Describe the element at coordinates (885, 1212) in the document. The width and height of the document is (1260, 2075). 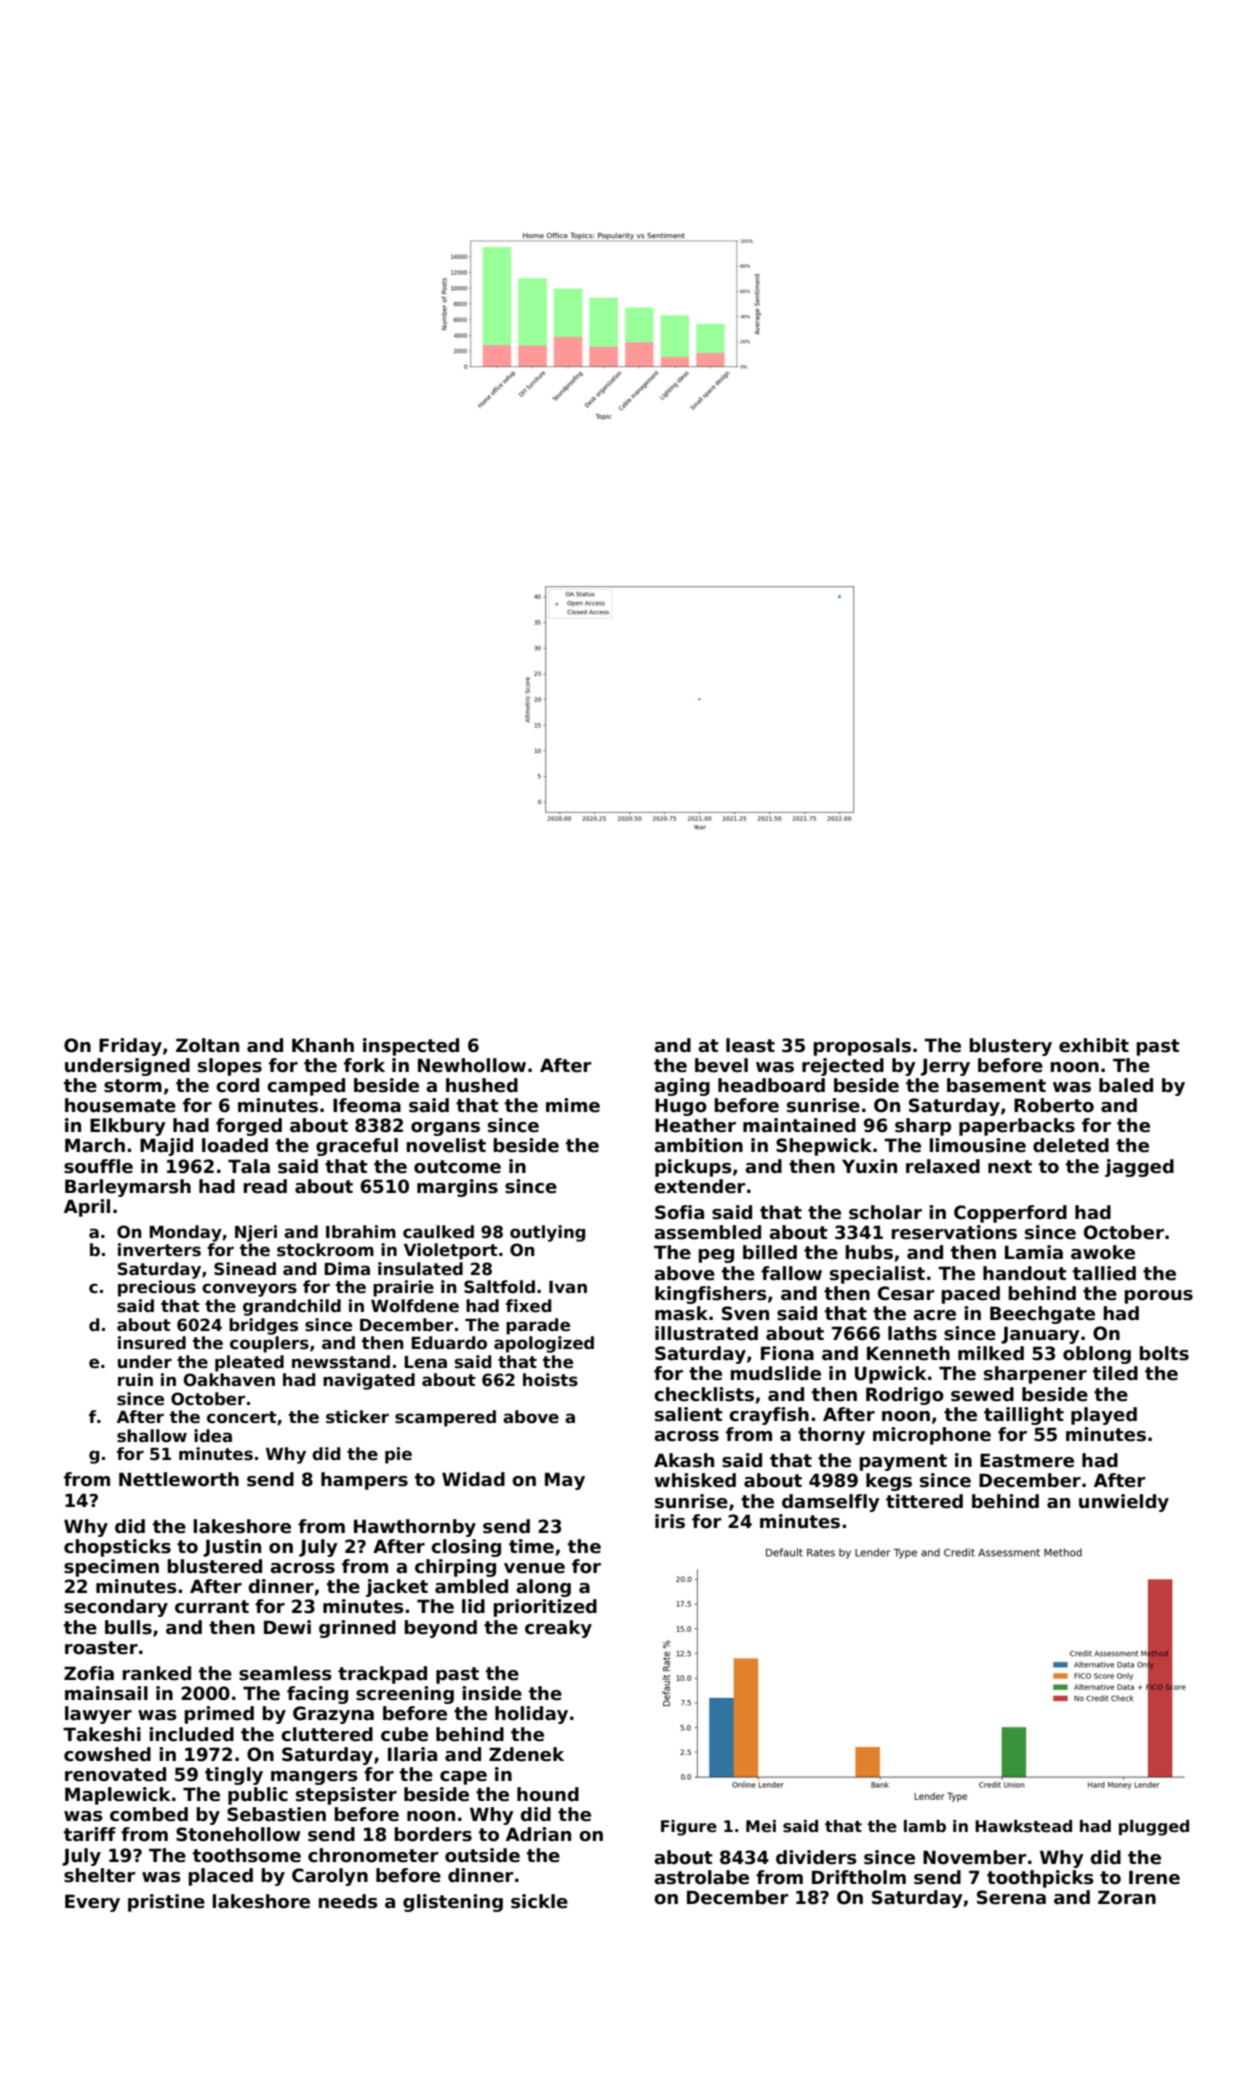
I see `scholar` at that location.
